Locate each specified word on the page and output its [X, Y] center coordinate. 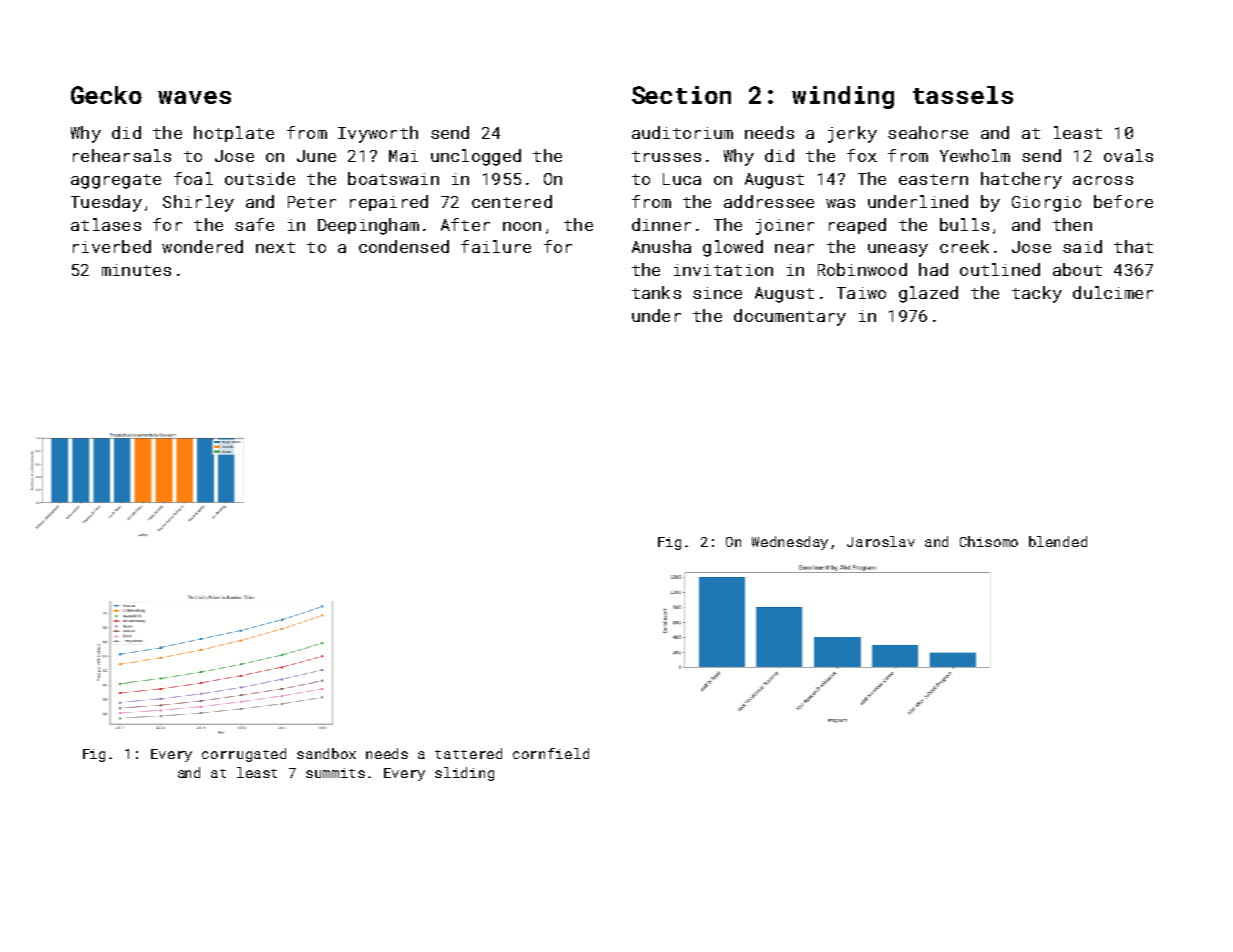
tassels [963, 95]
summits [335, 773]
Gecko [106, 95]
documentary [790, 317]
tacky [1037, 294]
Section [681, 95]
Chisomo [989, 541]
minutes [136, 270]
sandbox [326, 753]
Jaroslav [881, 541]
